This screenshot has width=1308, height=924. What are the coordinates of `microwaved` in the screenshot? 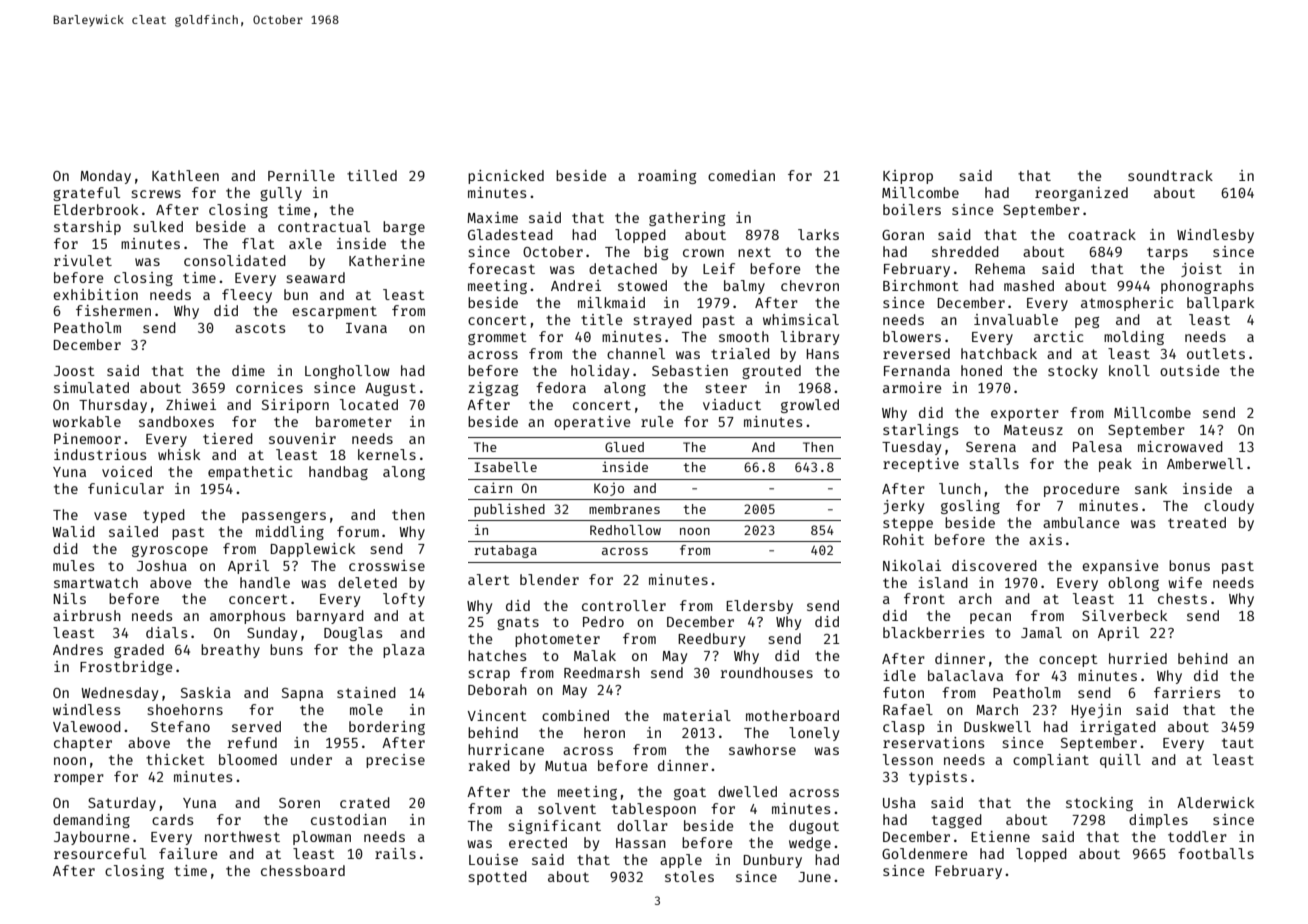 It's located at (1180, 446).
